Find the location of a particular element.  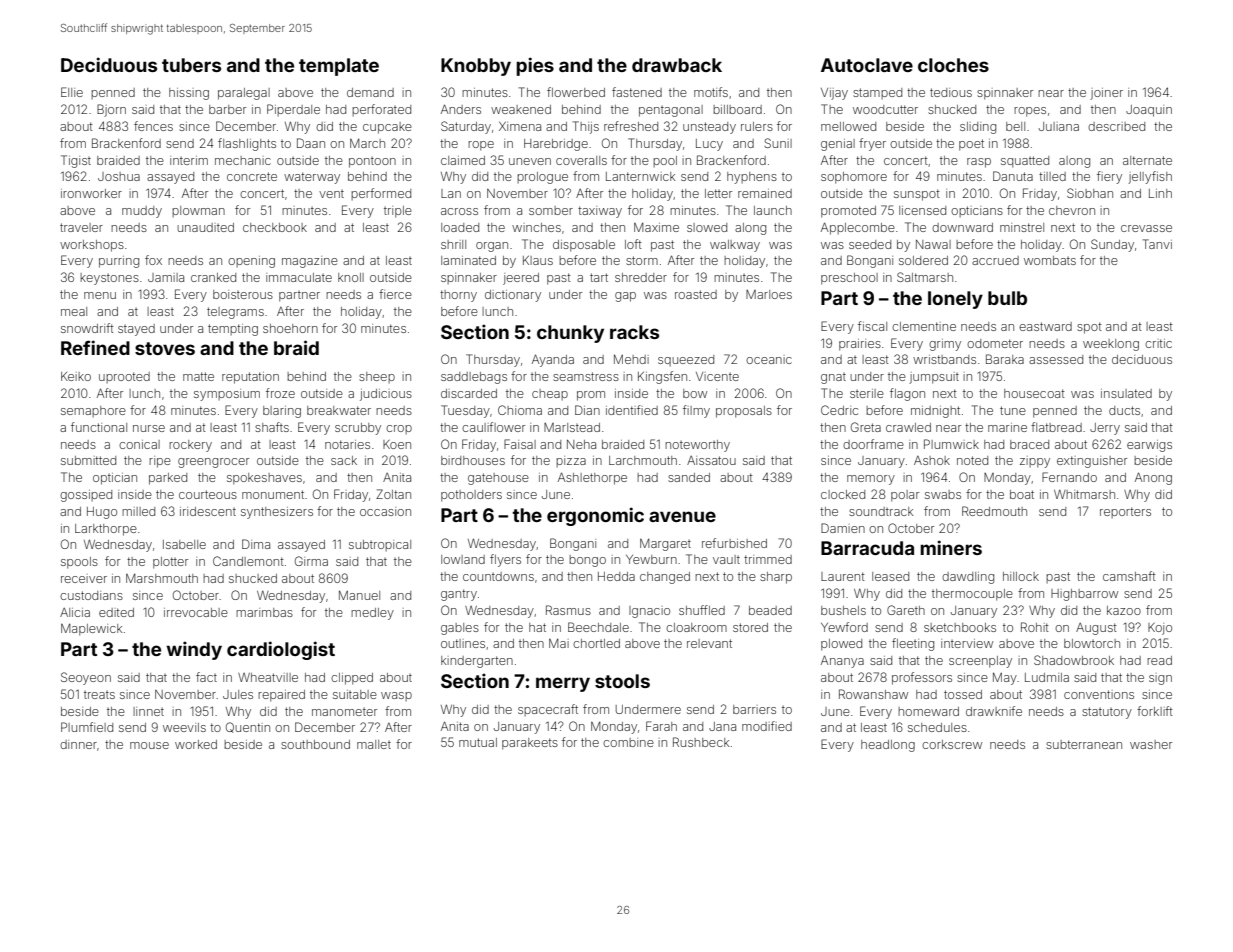

interim is located at coordinates (189, 160).
